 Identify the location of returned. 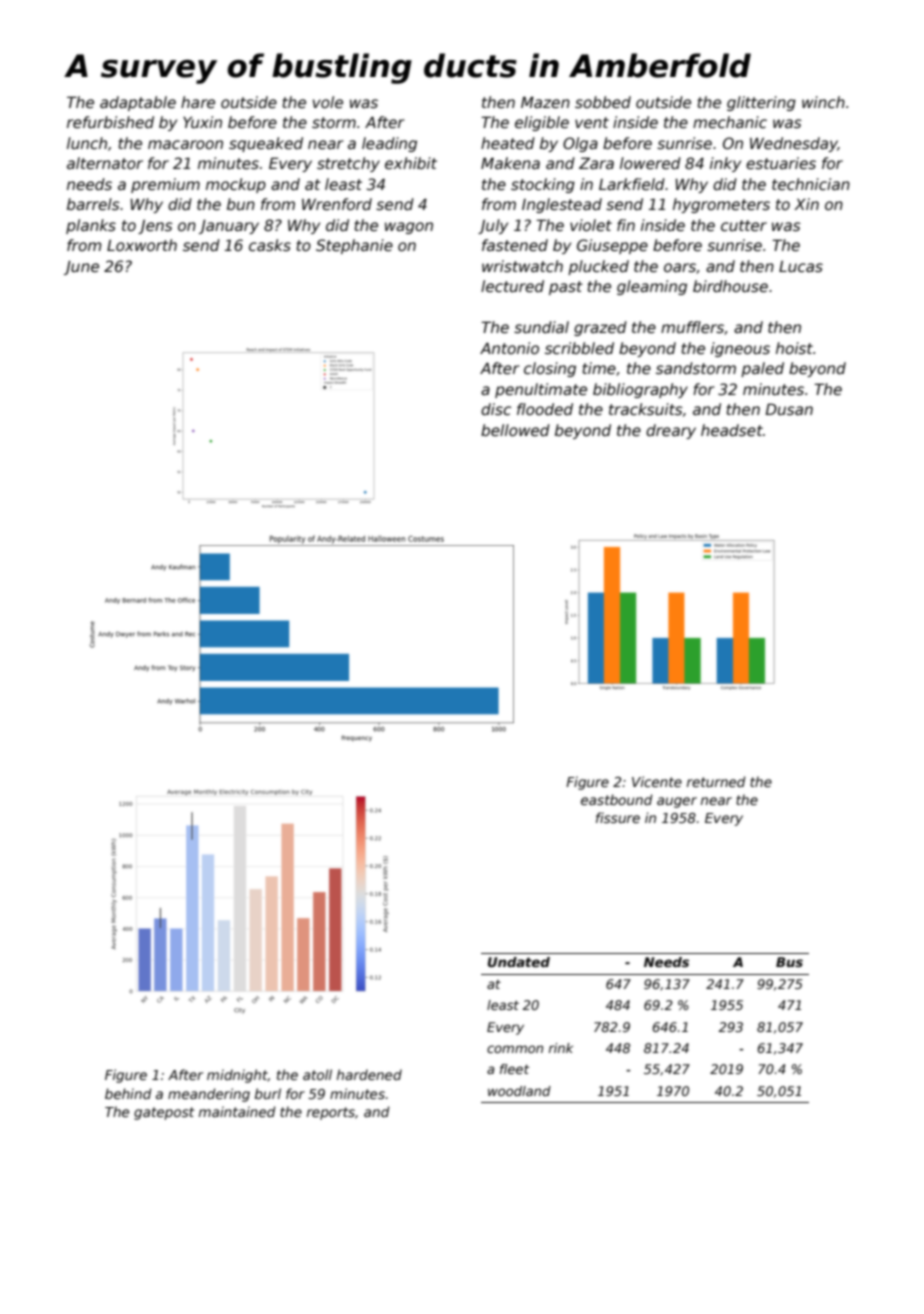
(716, 781).
